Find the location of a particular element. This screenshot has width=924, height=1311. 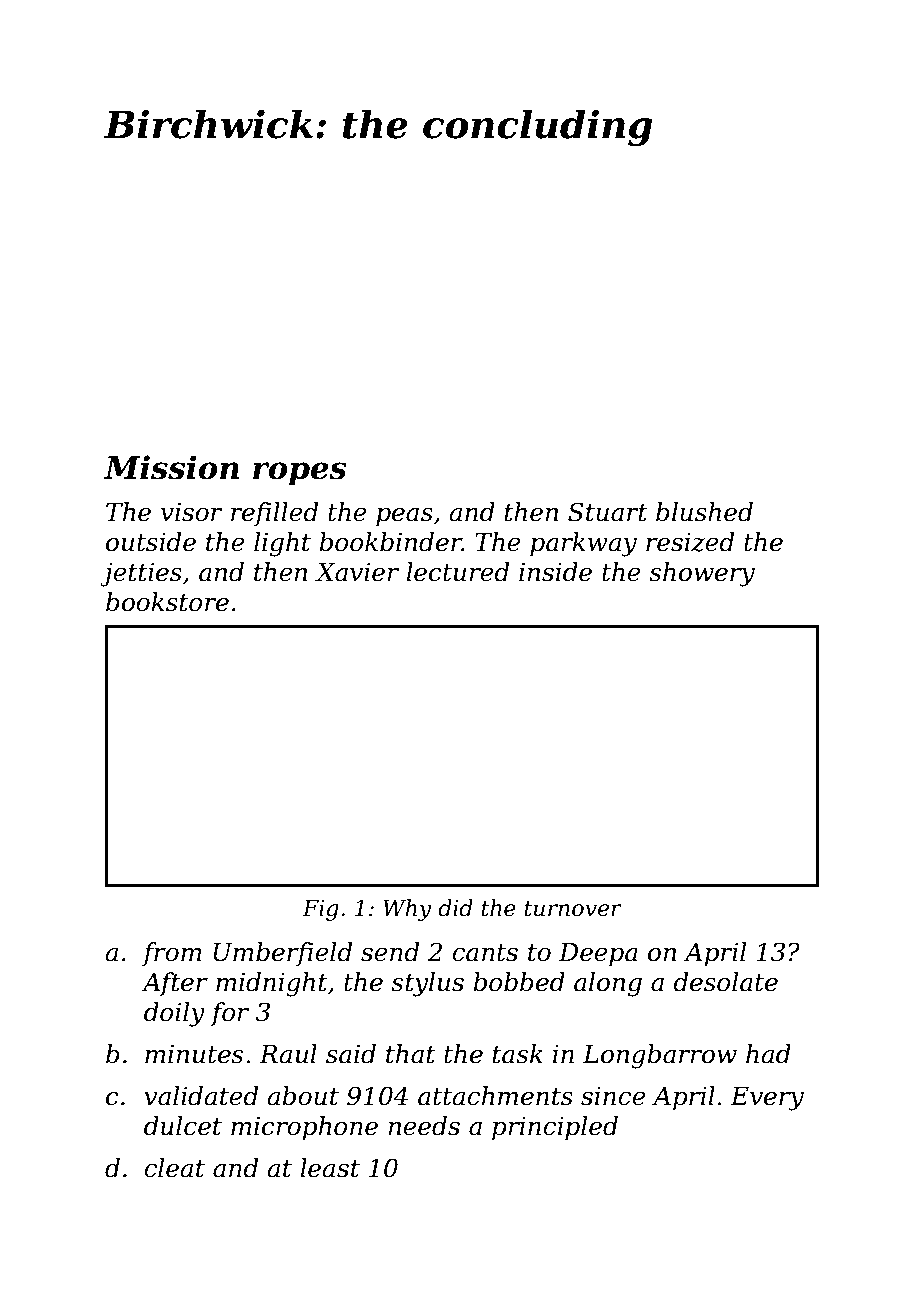

ropes is located at coordinates (300, 474).
